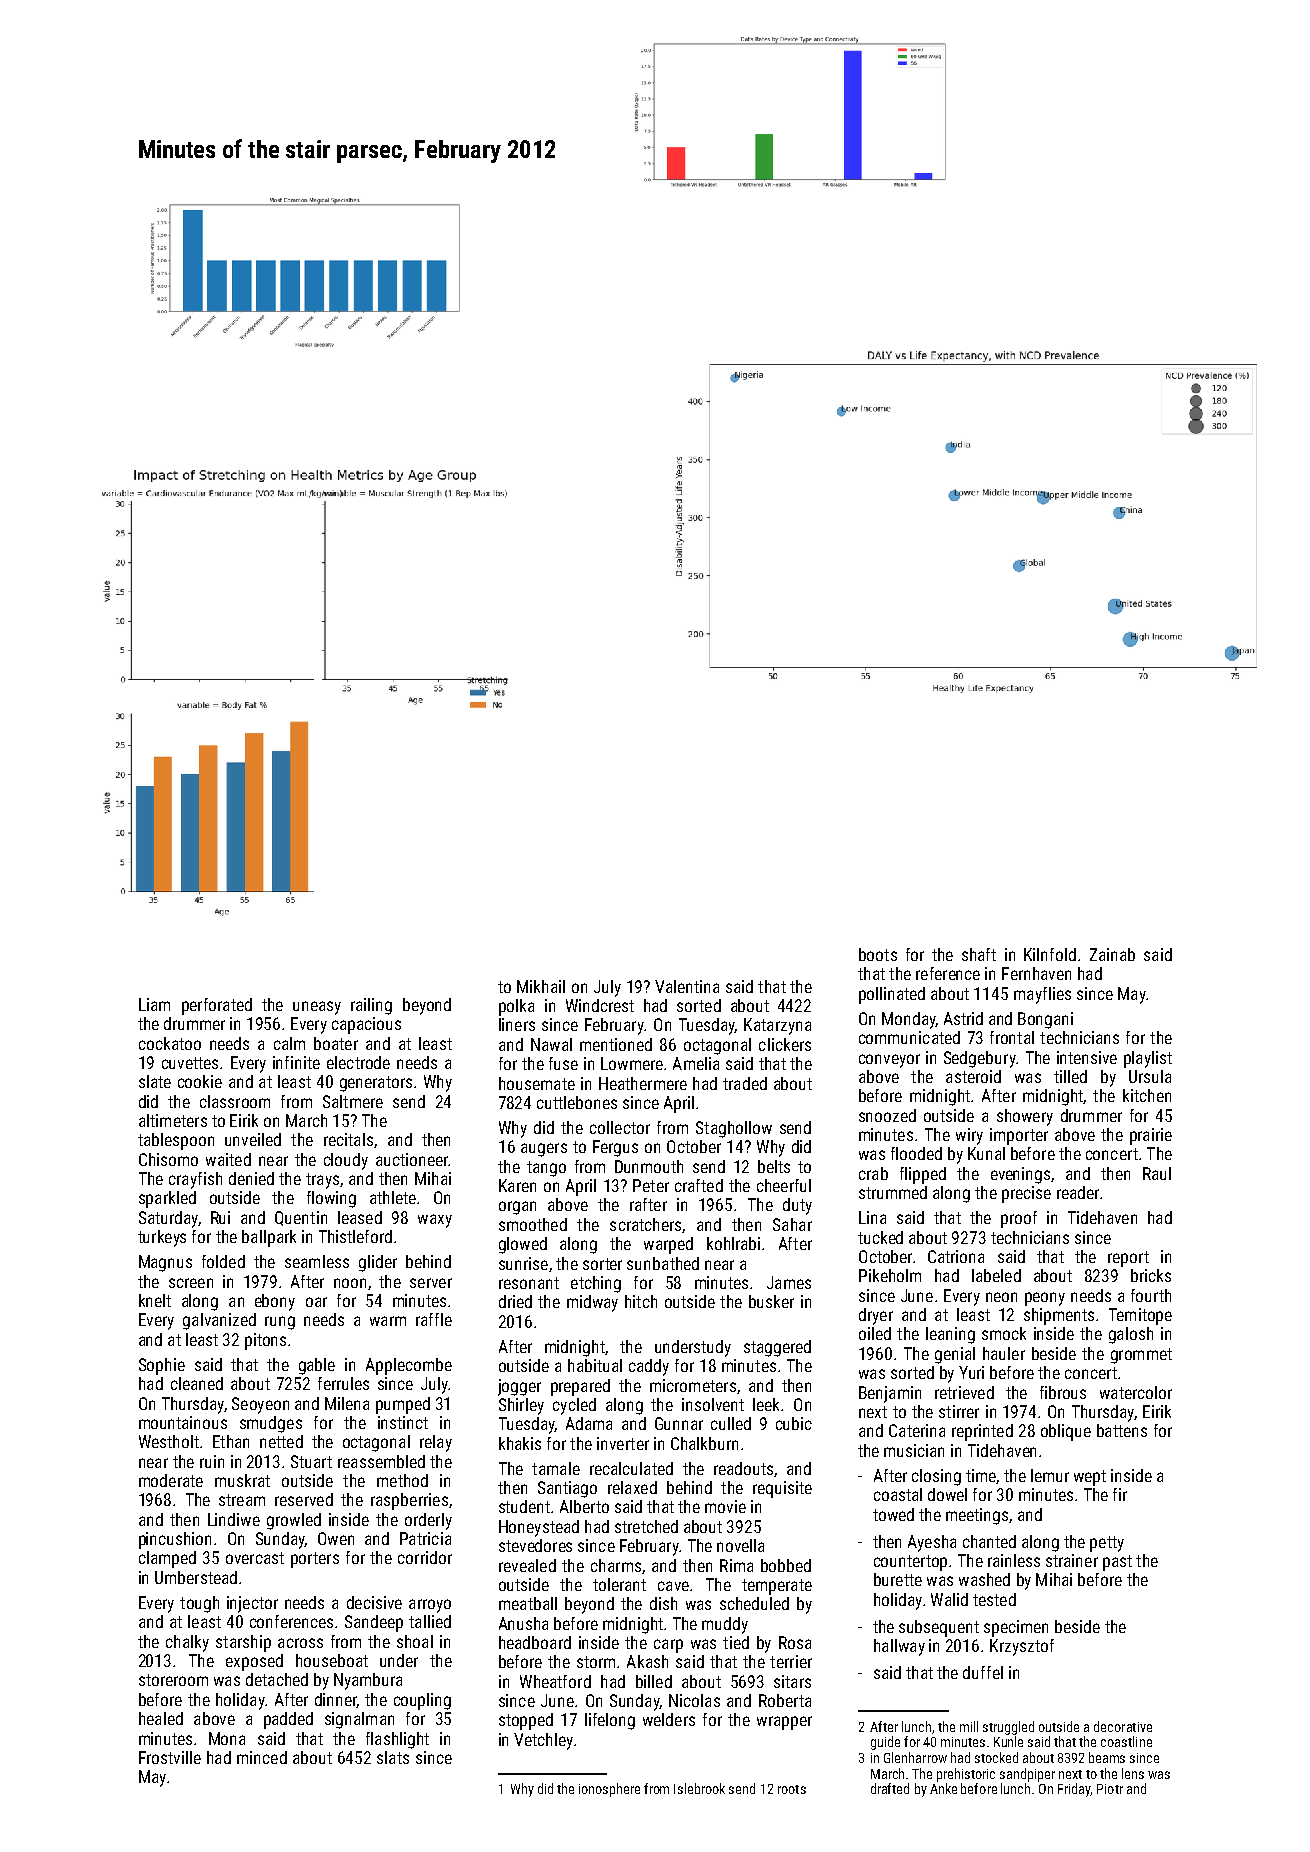 Image resolution: width=1310 pixels, height=1852 pixels. Describe the element at coordinates (523, 1245) in the page. I see `glowed` at that location.
